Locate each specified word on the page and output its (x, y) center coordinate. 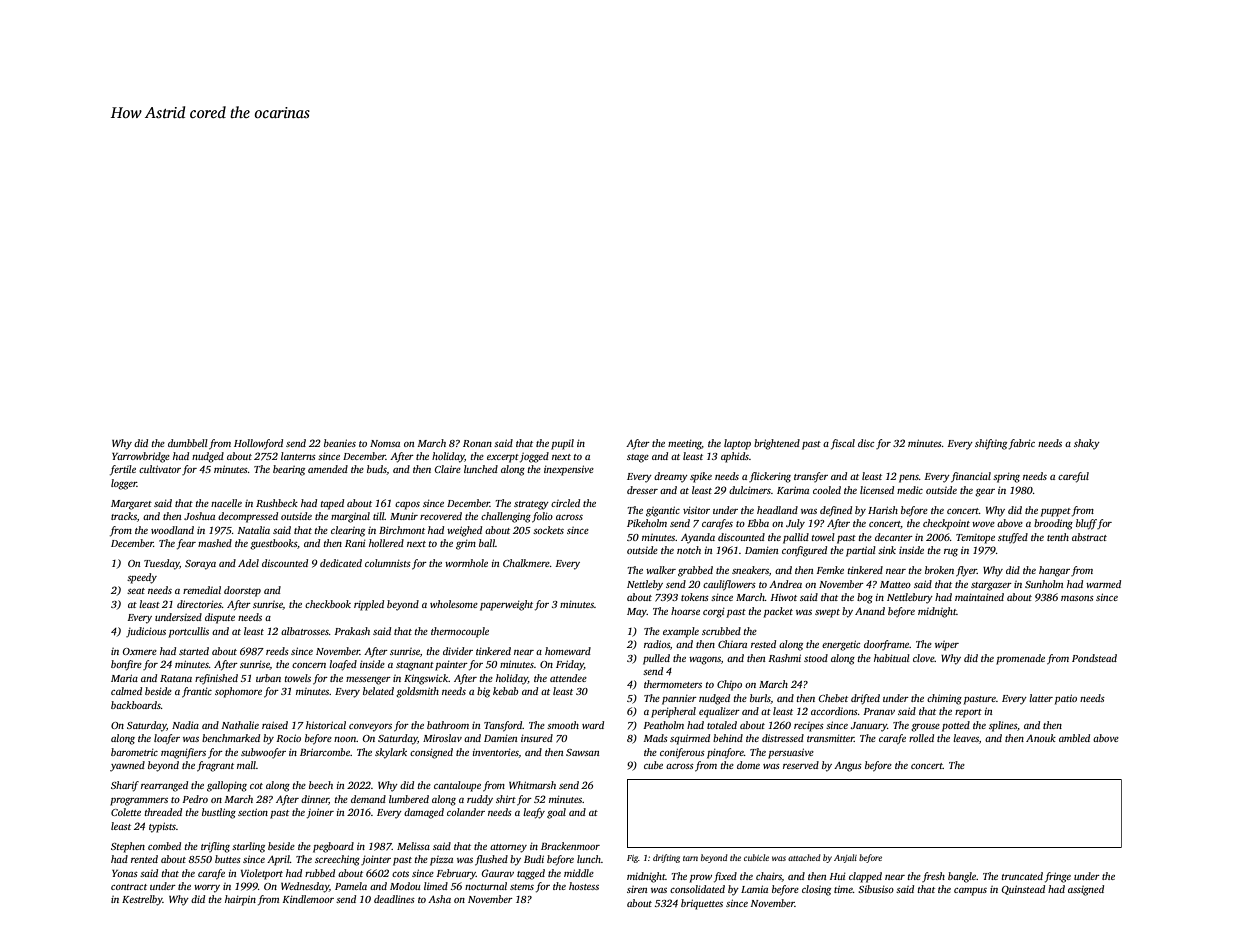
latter (1041, 698)
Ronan (477, 443)
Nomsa (385, 443)
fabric (1022, 444)
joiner (320, 813)
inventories (496, 752)
